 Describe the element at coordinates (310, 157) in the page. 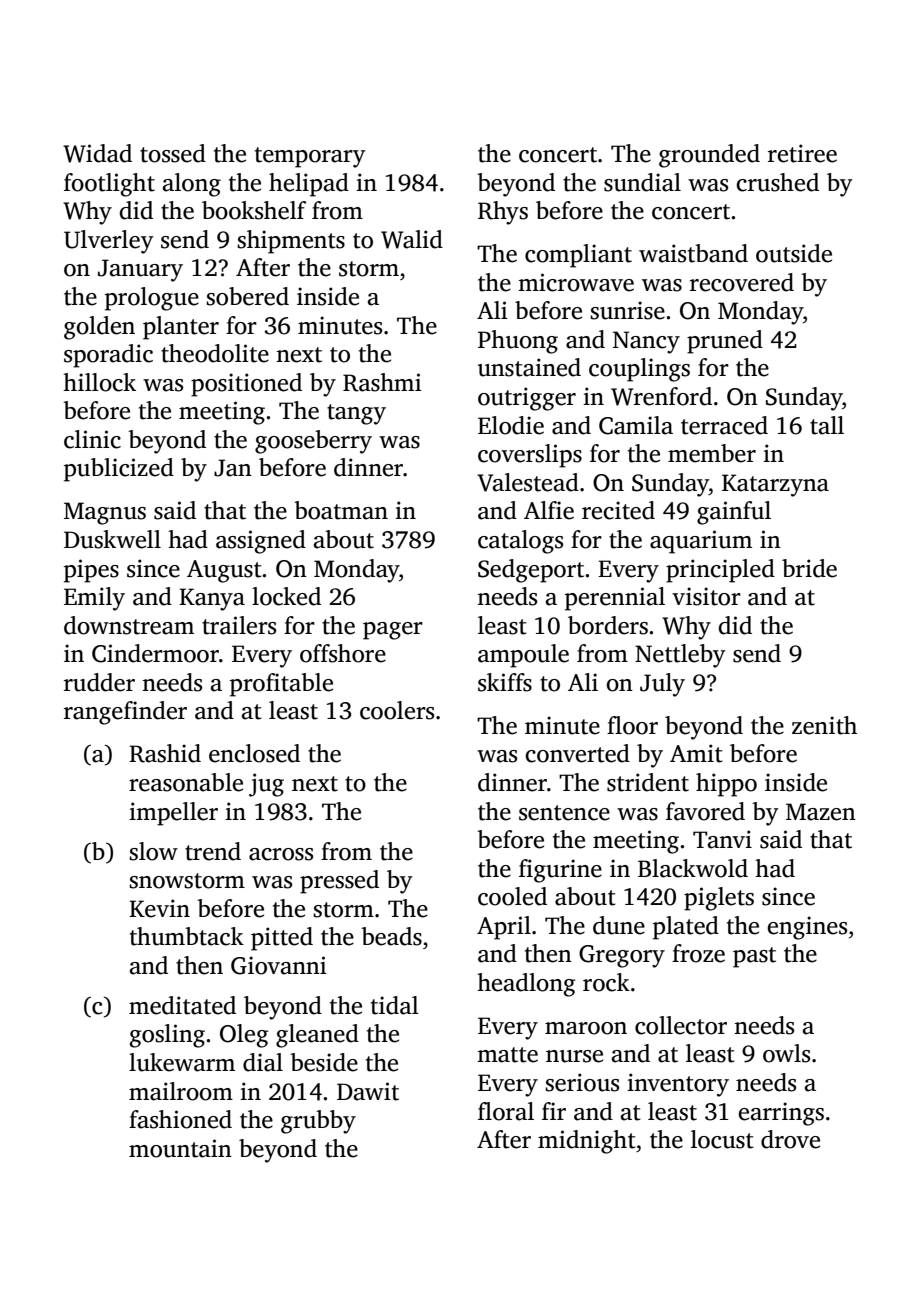

I see `temporary` at that location.
